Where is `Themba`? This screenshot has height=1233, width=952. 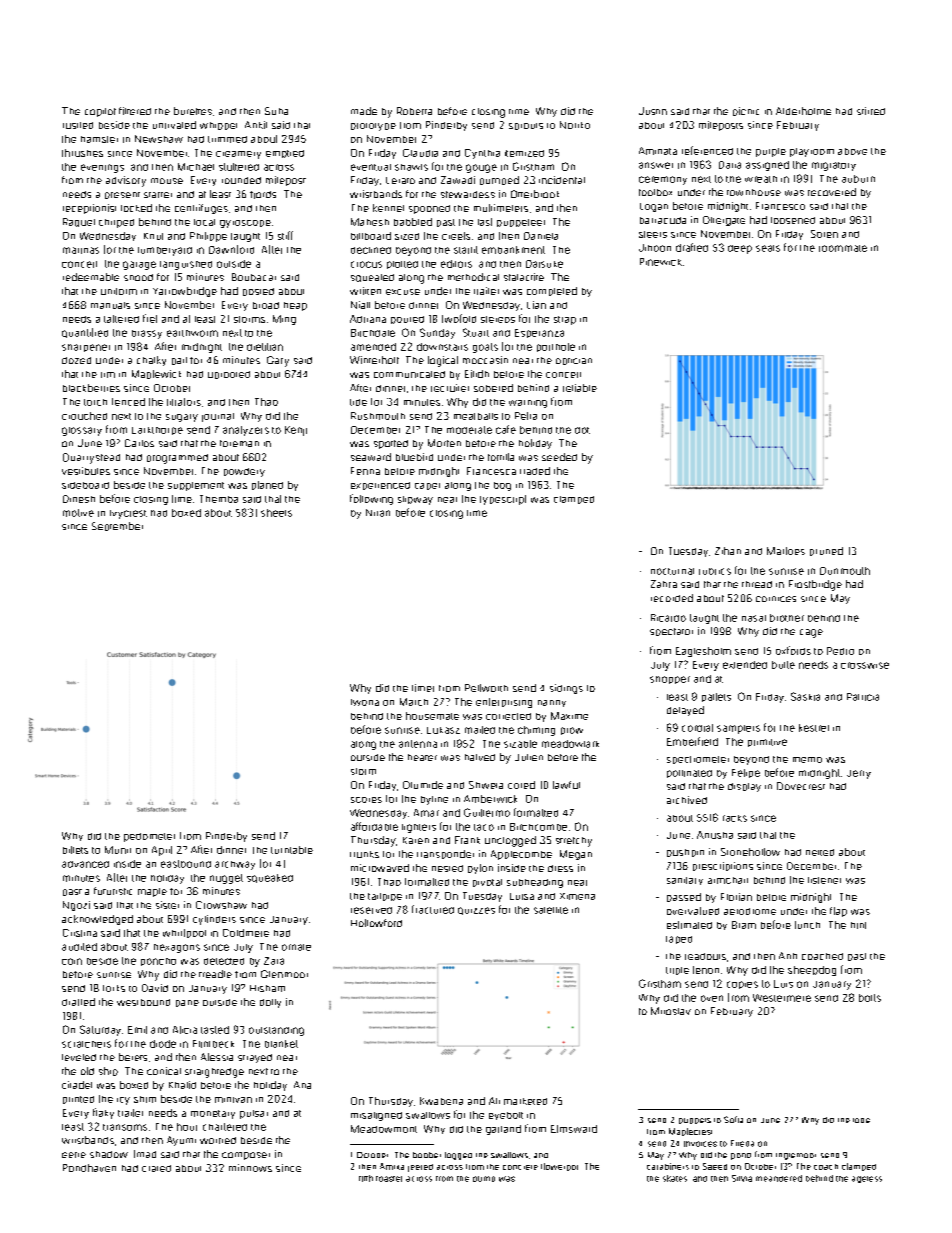
Themba is located at coordinates (219, 499).
